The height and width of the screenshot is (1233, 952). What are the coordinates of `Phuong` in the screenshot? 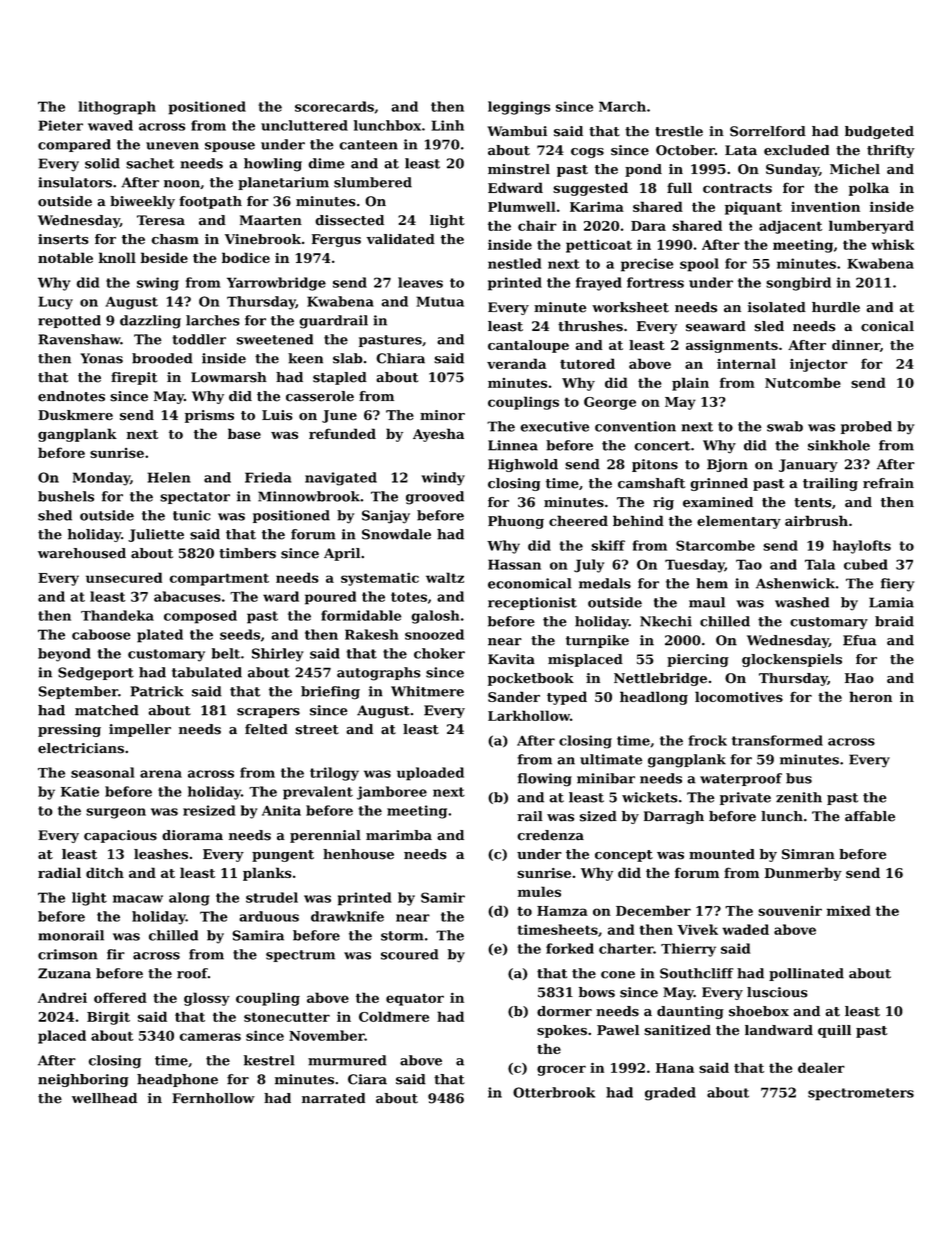 It's located at (516, 522).
